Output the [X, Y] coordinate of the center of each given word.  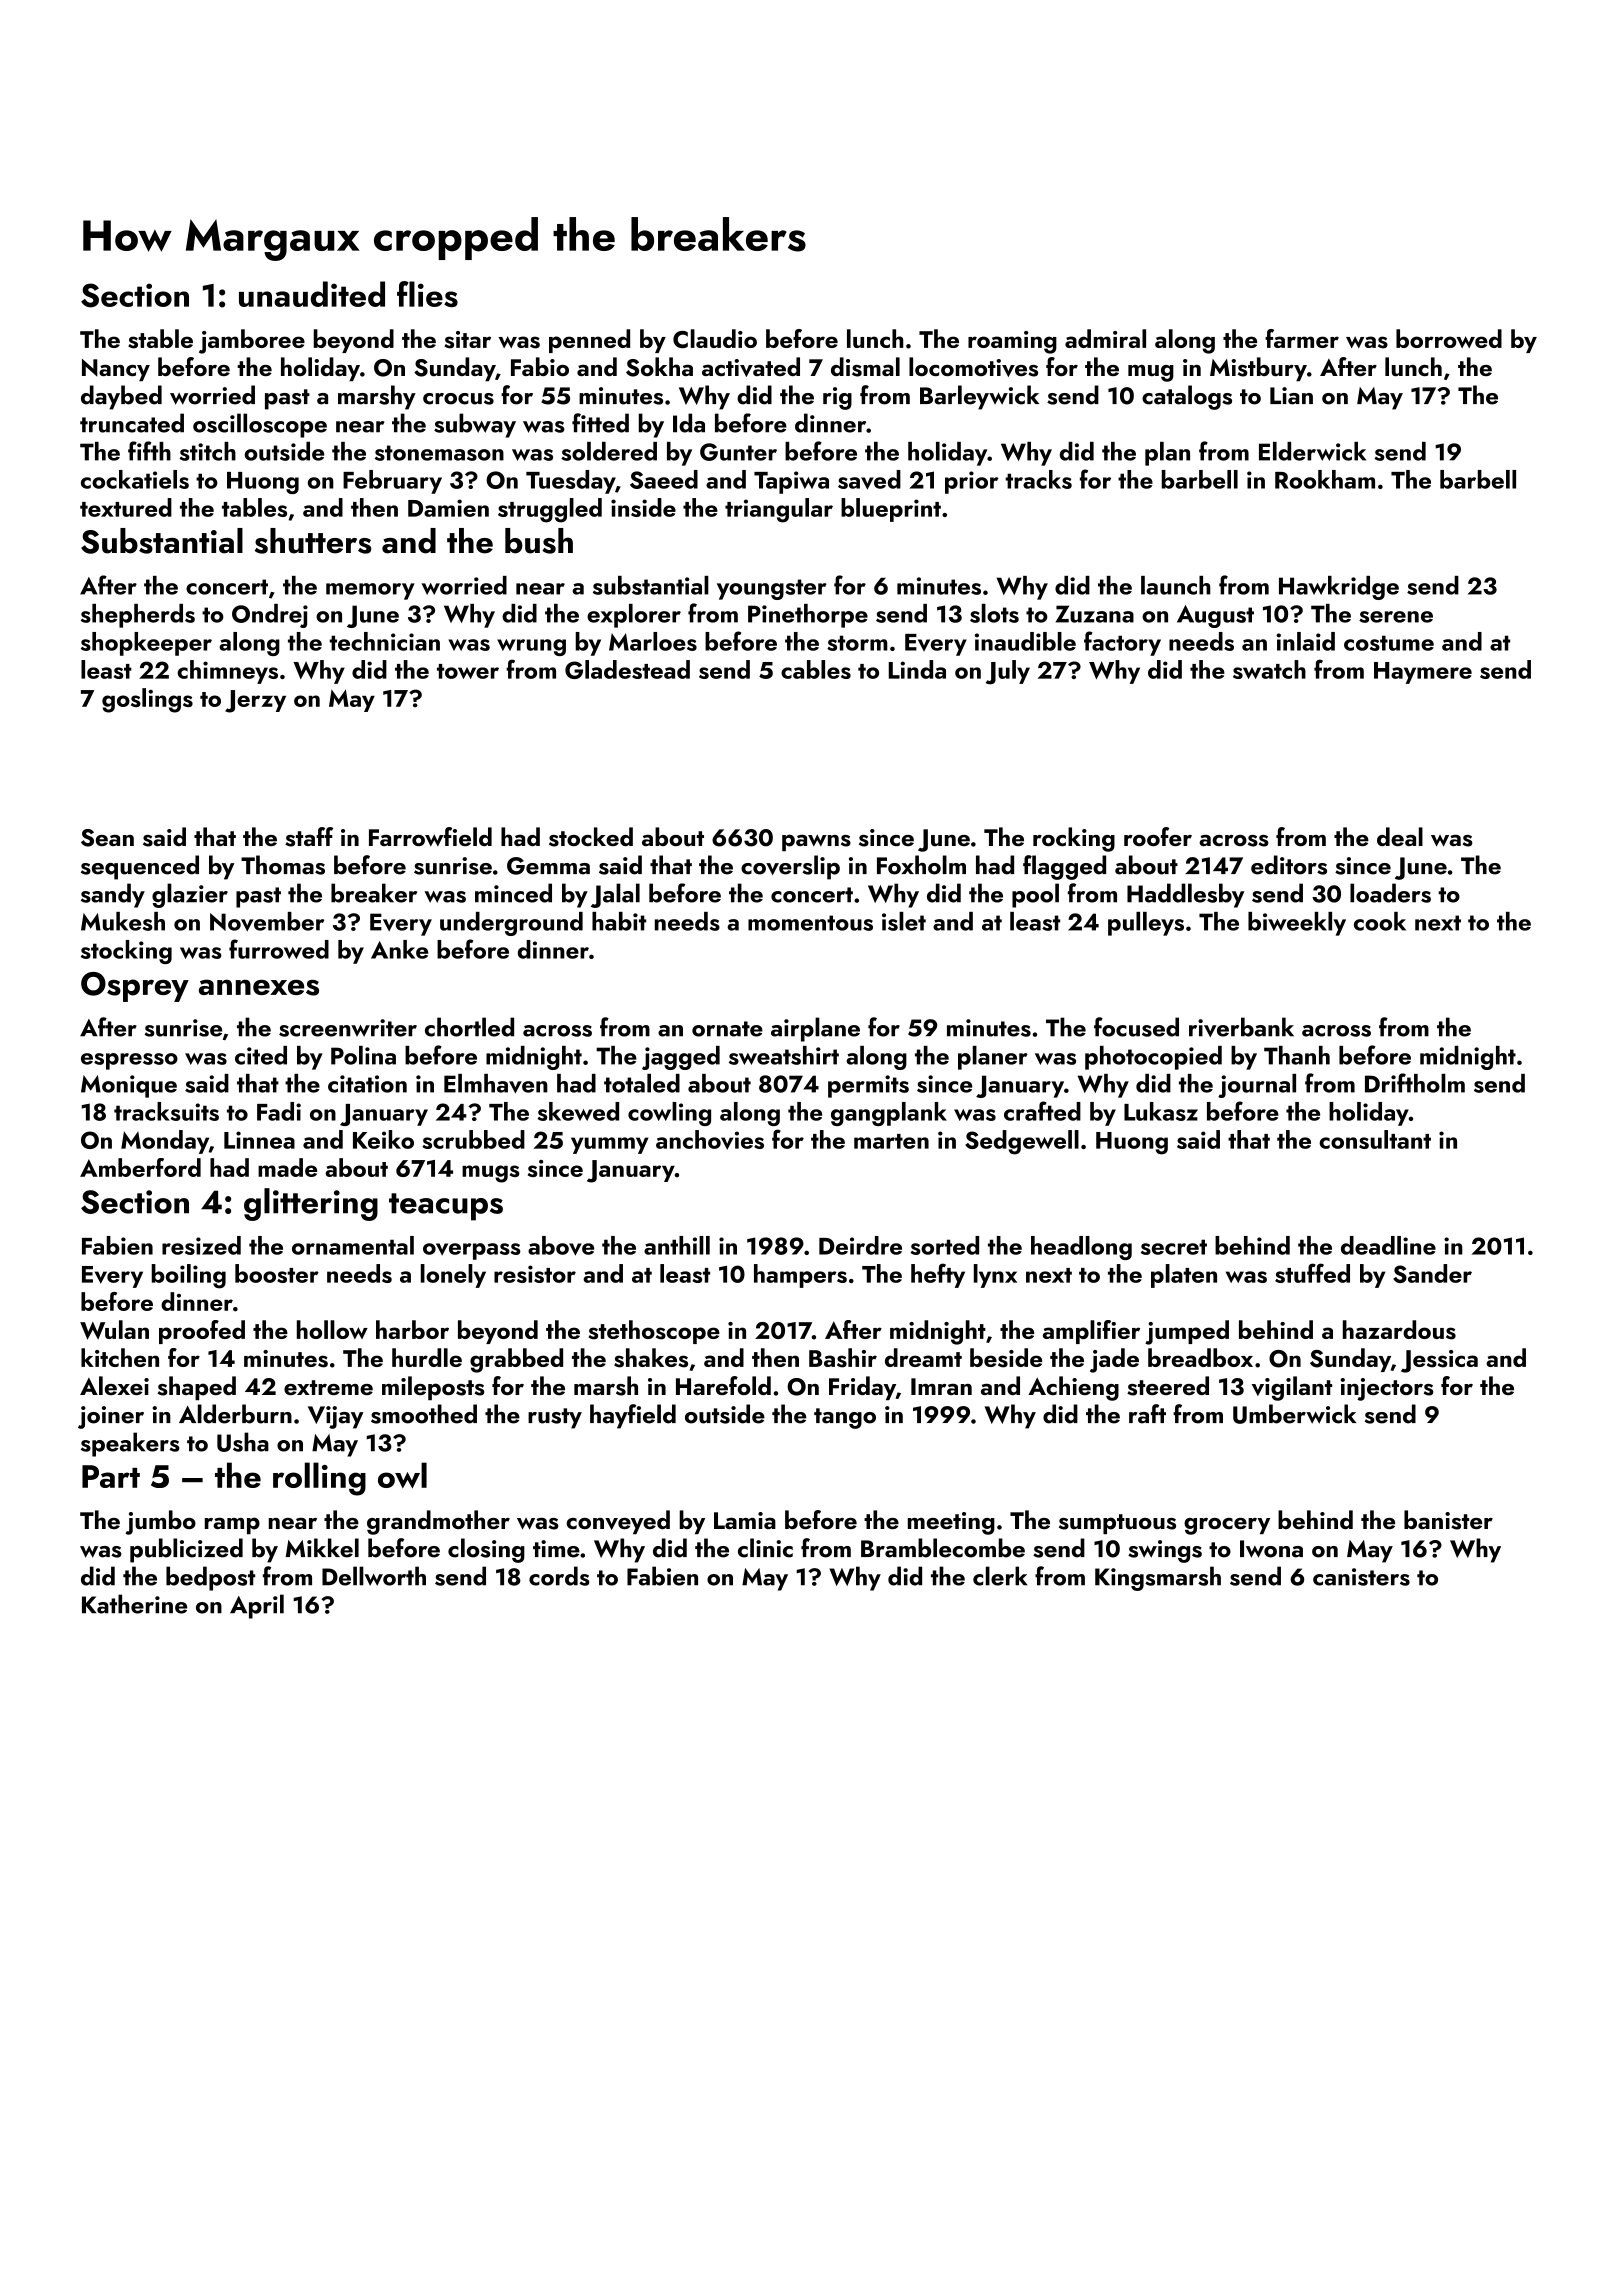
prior [971, 482]
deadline [1388, 1245]
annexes [259, 987]
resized [201, 1245]
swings [1165, 1551]
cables [816, 669]
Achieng [1073, 1388]
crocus [458, 399]
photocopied [1153, 1058]
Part [111, 1476]
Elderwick [1312, 451]
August [1215, 616]
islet [904, 921]
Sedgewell [1022, 1142]
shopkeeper [146, 644]
